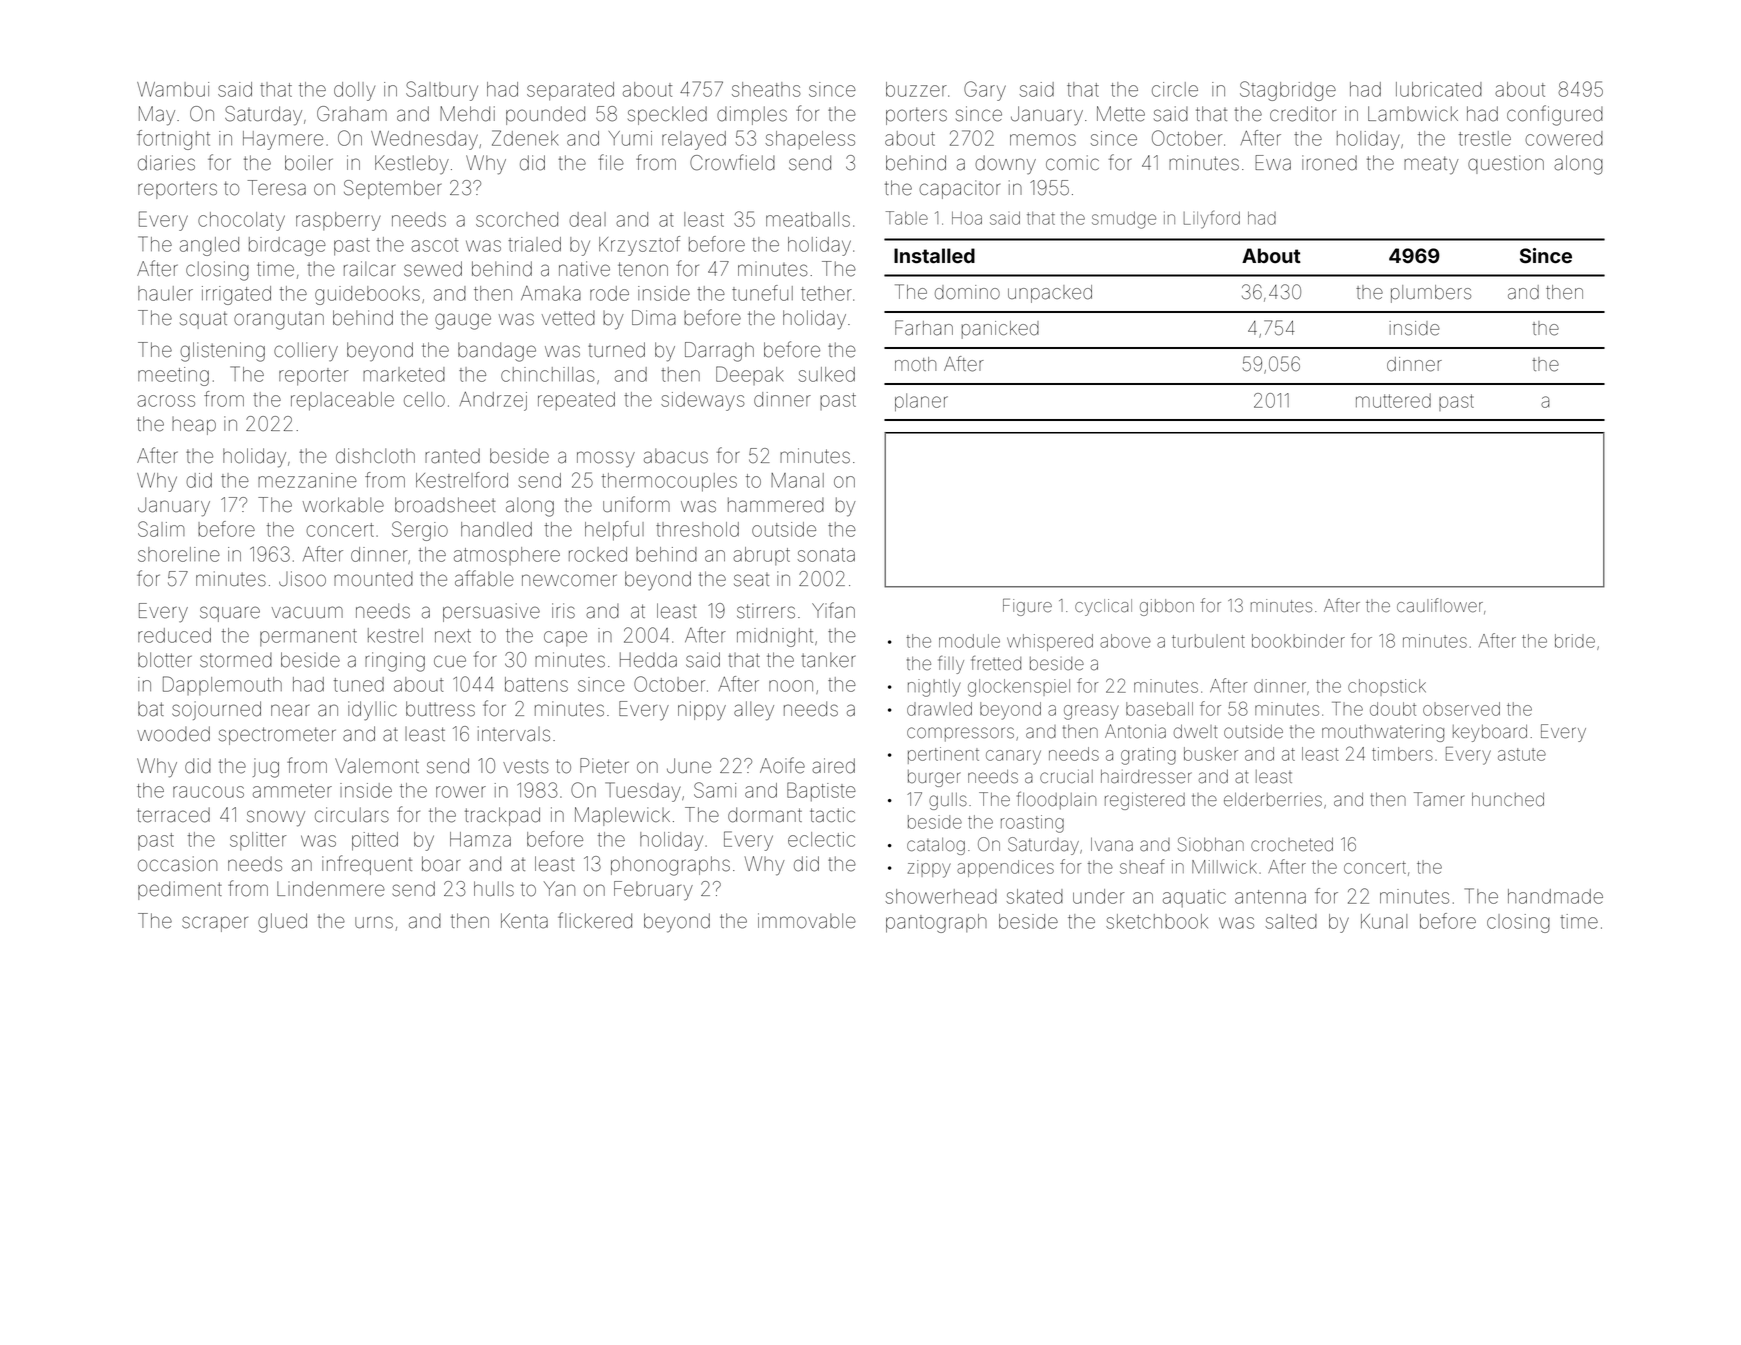 The width and height of the page is (1741, 1345). I want to click on sheaths, so click(766, 89).
